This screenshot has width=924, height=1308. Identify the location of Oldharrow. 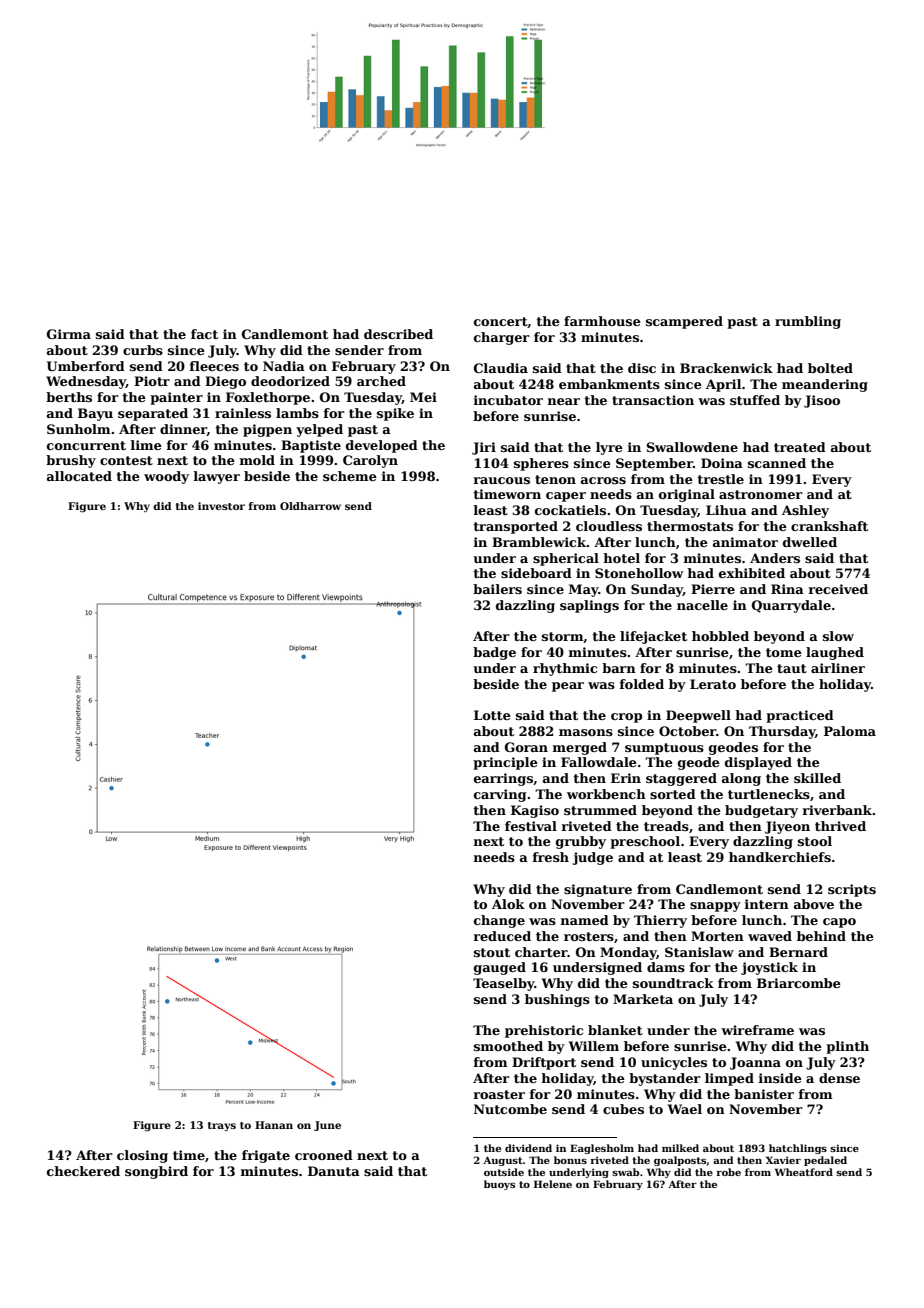
(310, 506).
